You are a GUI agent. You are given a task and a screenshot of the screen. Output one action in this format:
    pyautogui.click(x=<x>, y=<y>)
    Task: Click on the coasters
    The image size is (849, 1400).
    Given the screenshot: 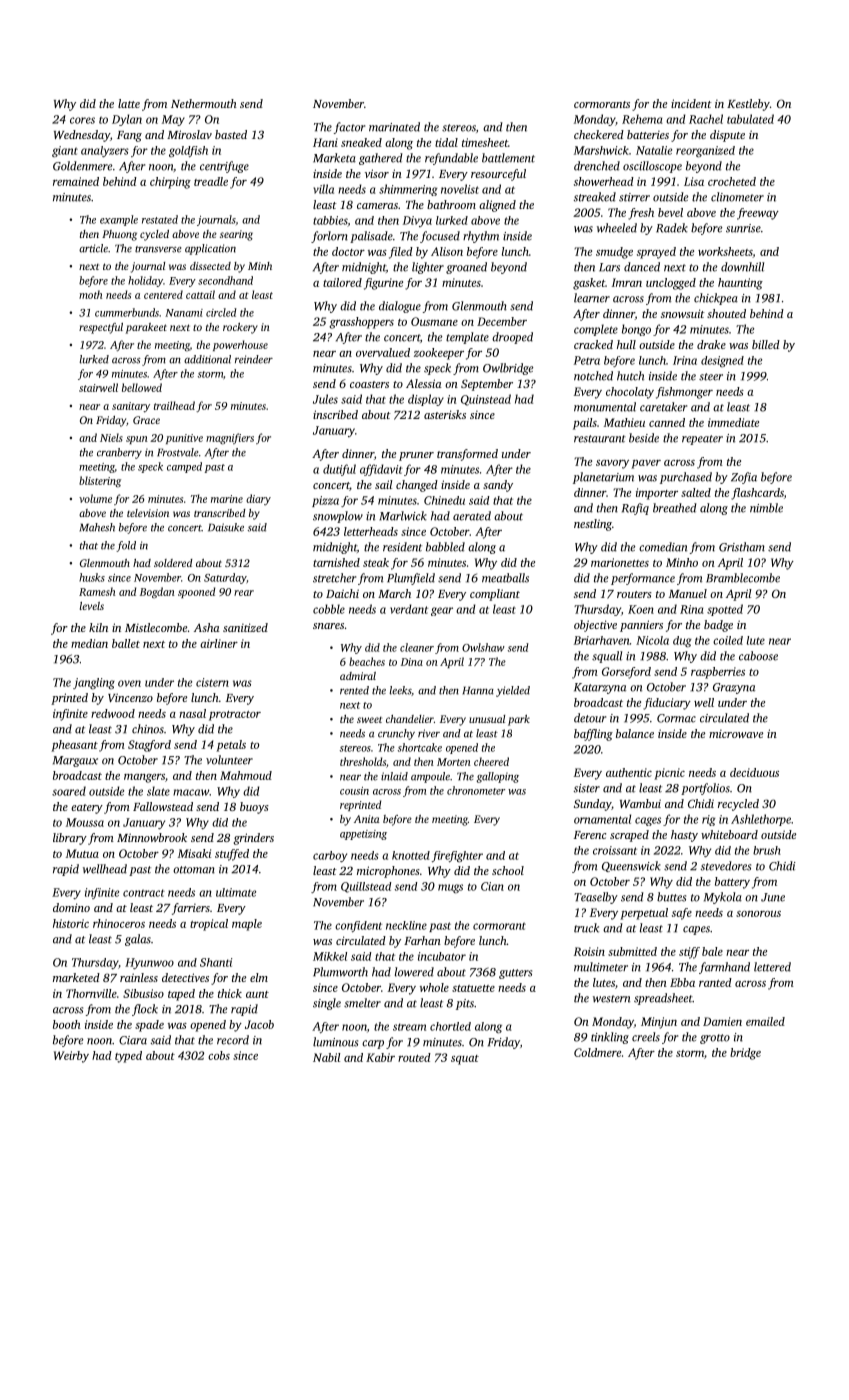 What is the action you would take?
    pyautogui.click(x=369, y=384)
